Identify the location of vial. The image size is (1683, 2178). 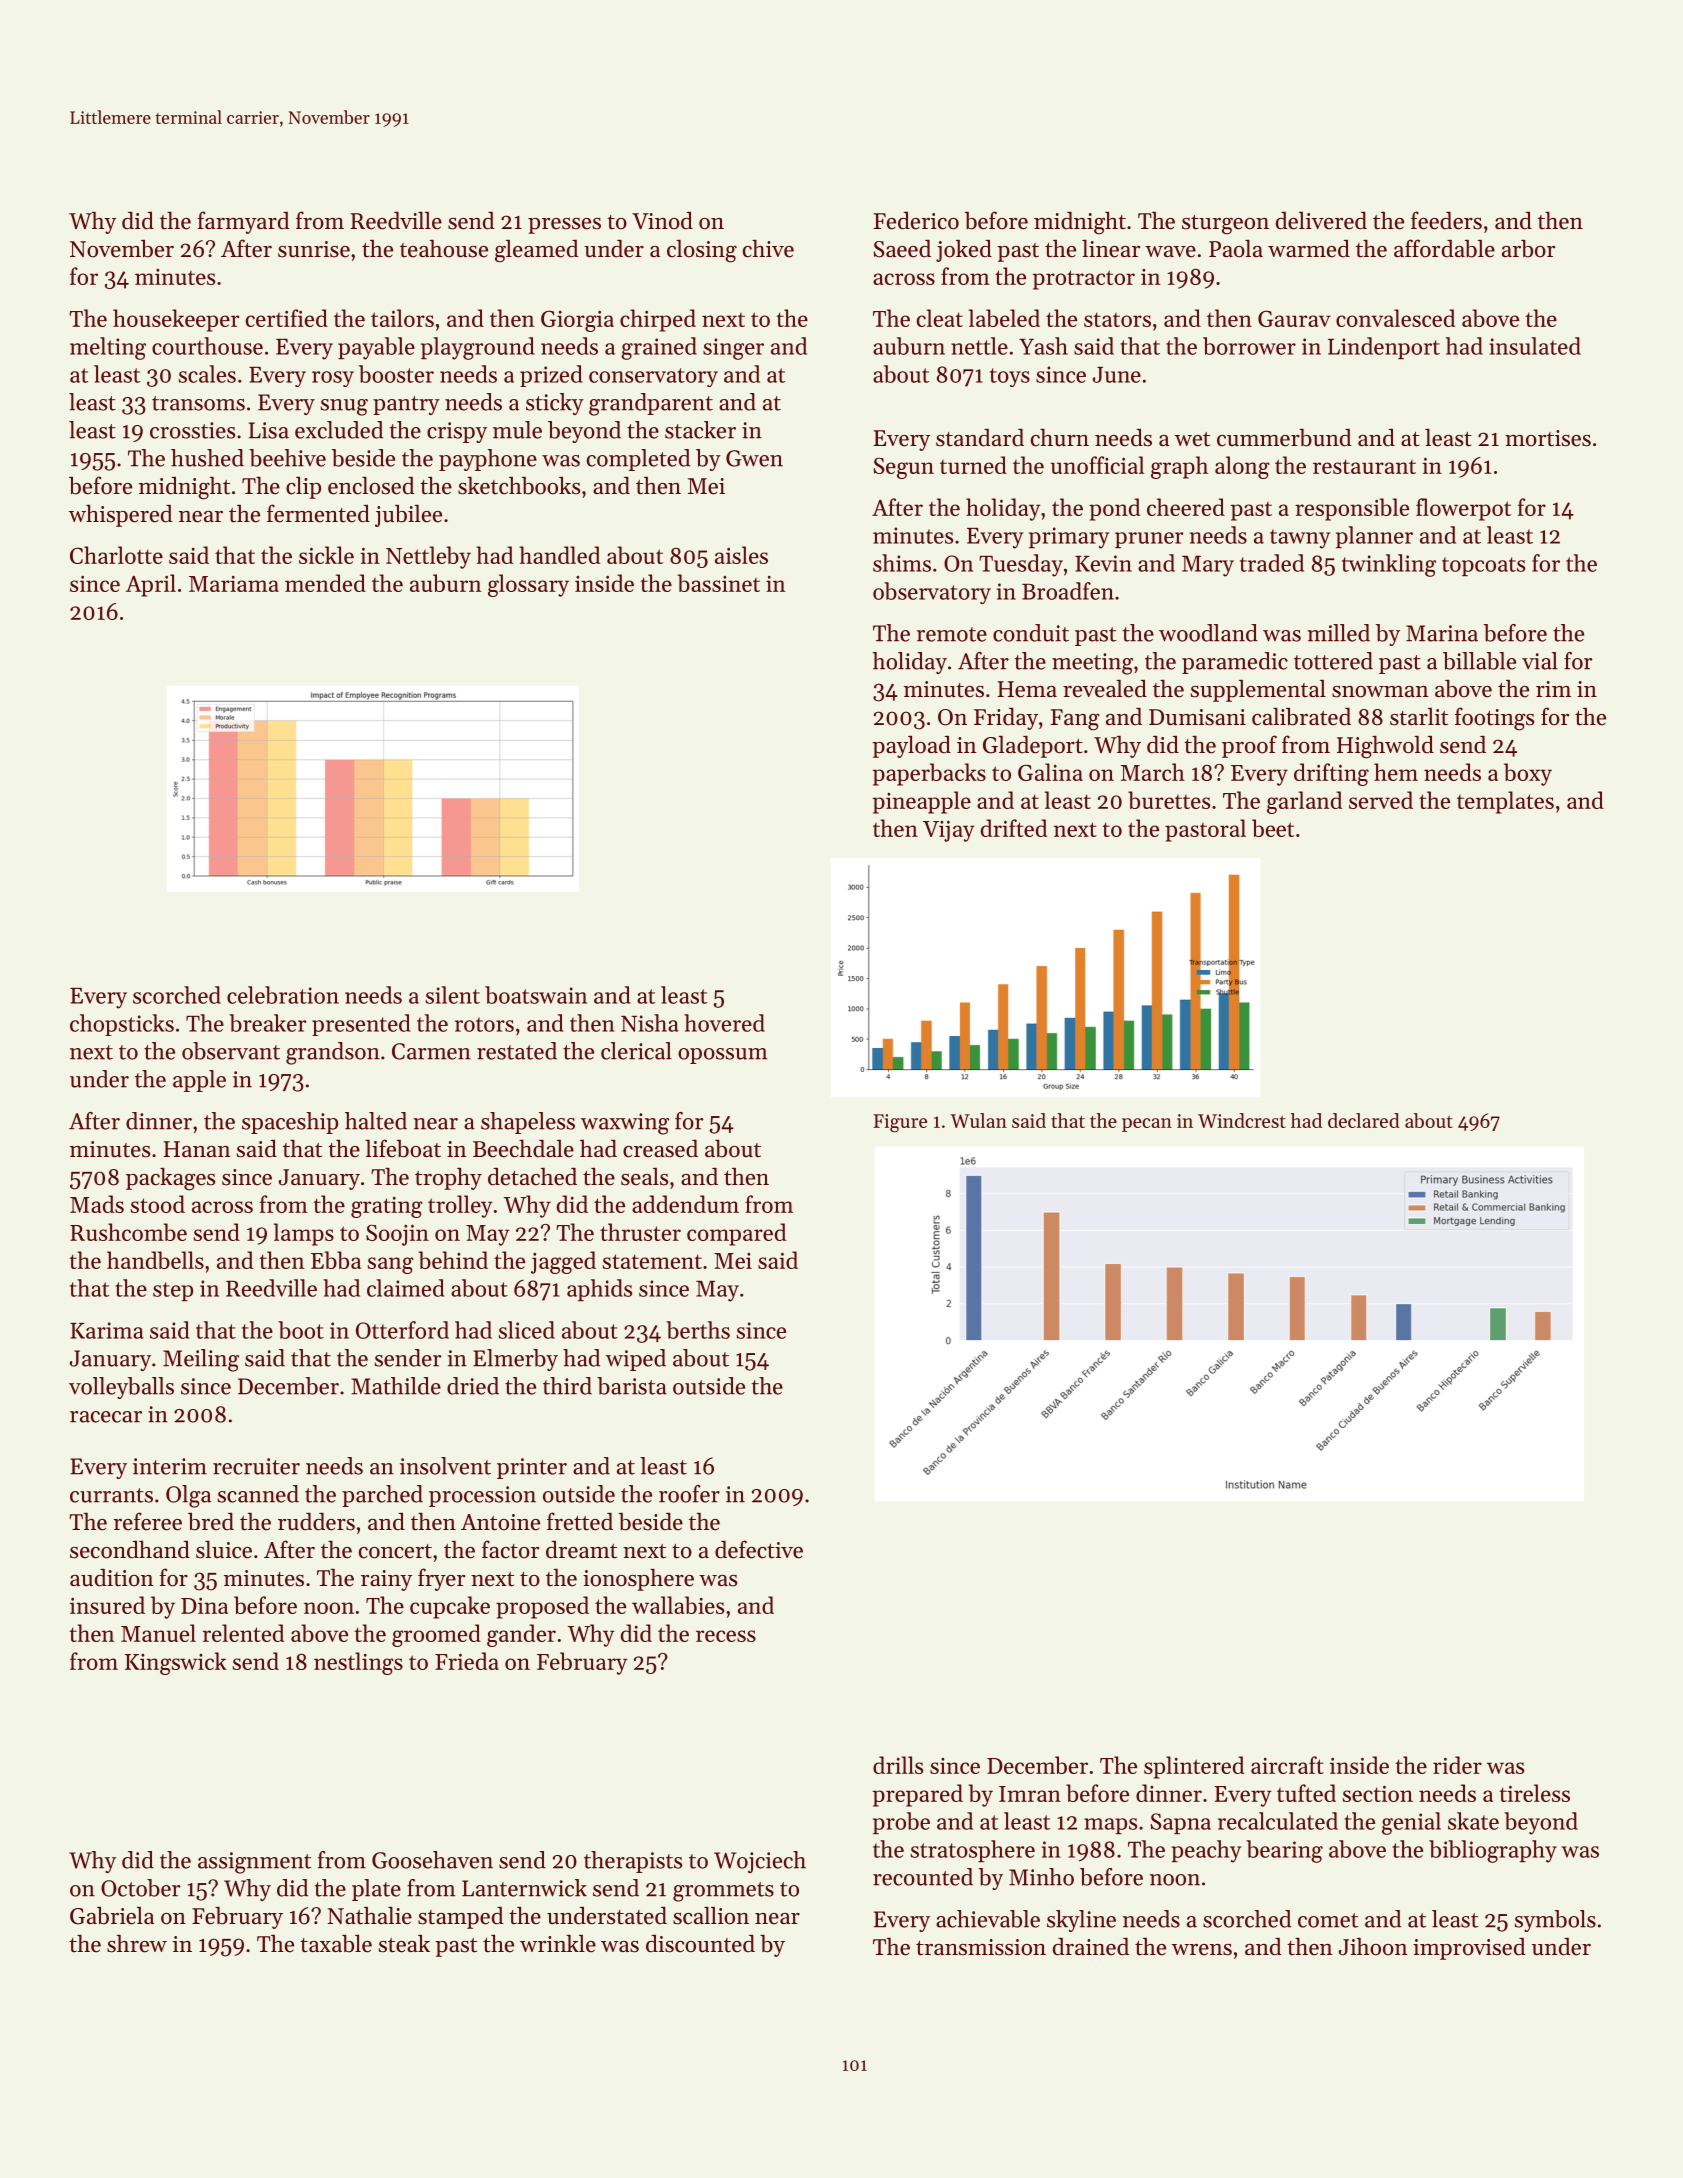
(1540, 661).
